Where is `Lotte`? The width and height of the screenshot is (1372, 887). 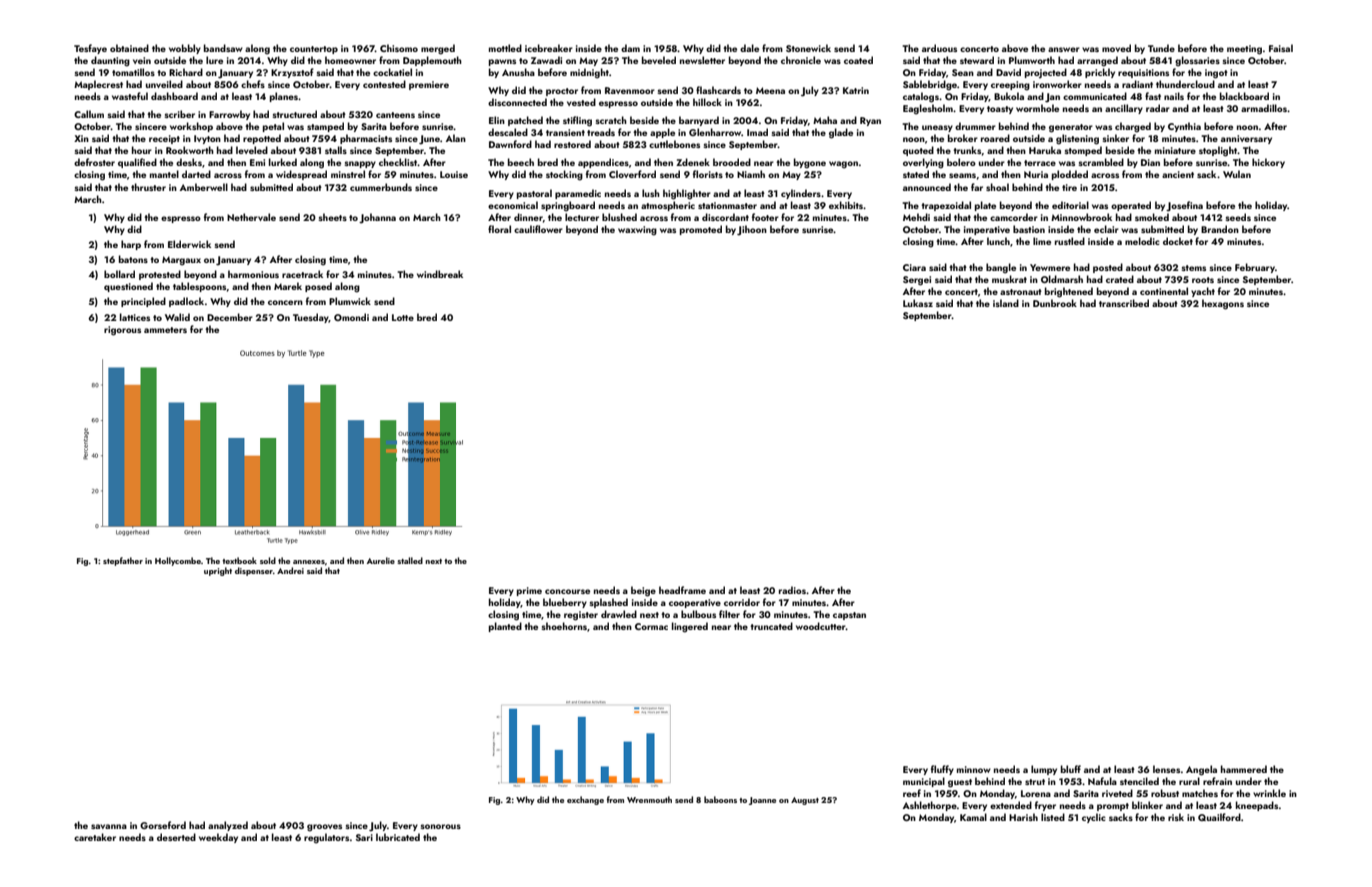 Lotte is located at coordinates (403, 317).
